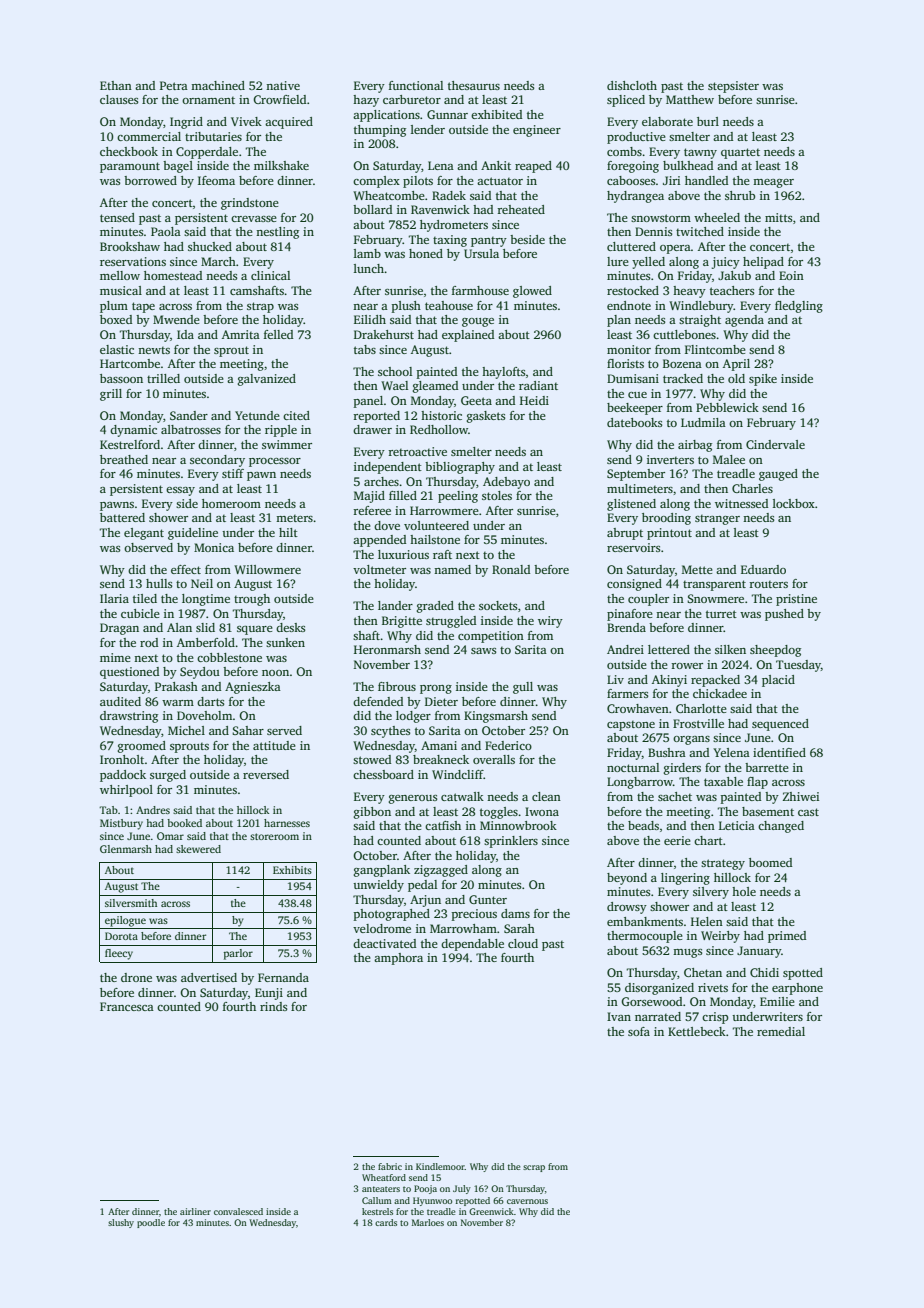 The image size is (924, 1308). Describe the element at coordinates (794, 503) in the page. I see `lockbox` at that location.
